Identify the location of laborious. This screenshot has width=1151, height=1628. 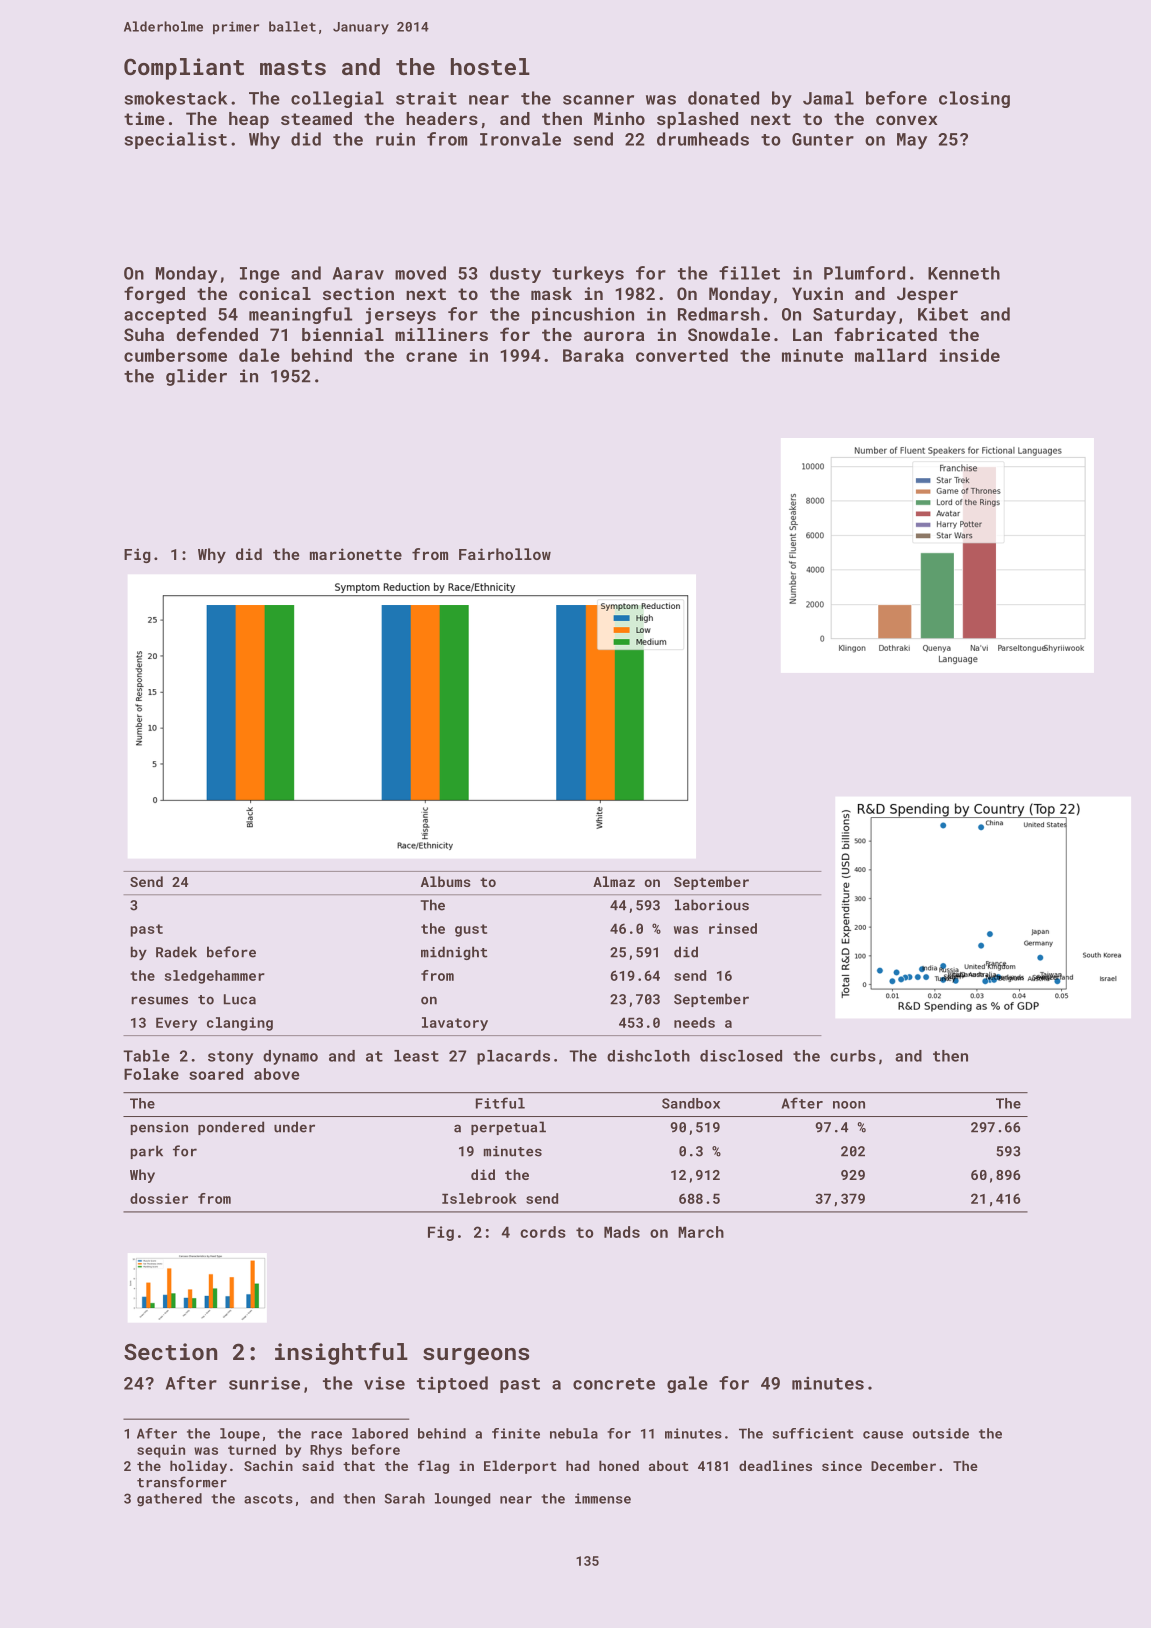
(712, 905).
